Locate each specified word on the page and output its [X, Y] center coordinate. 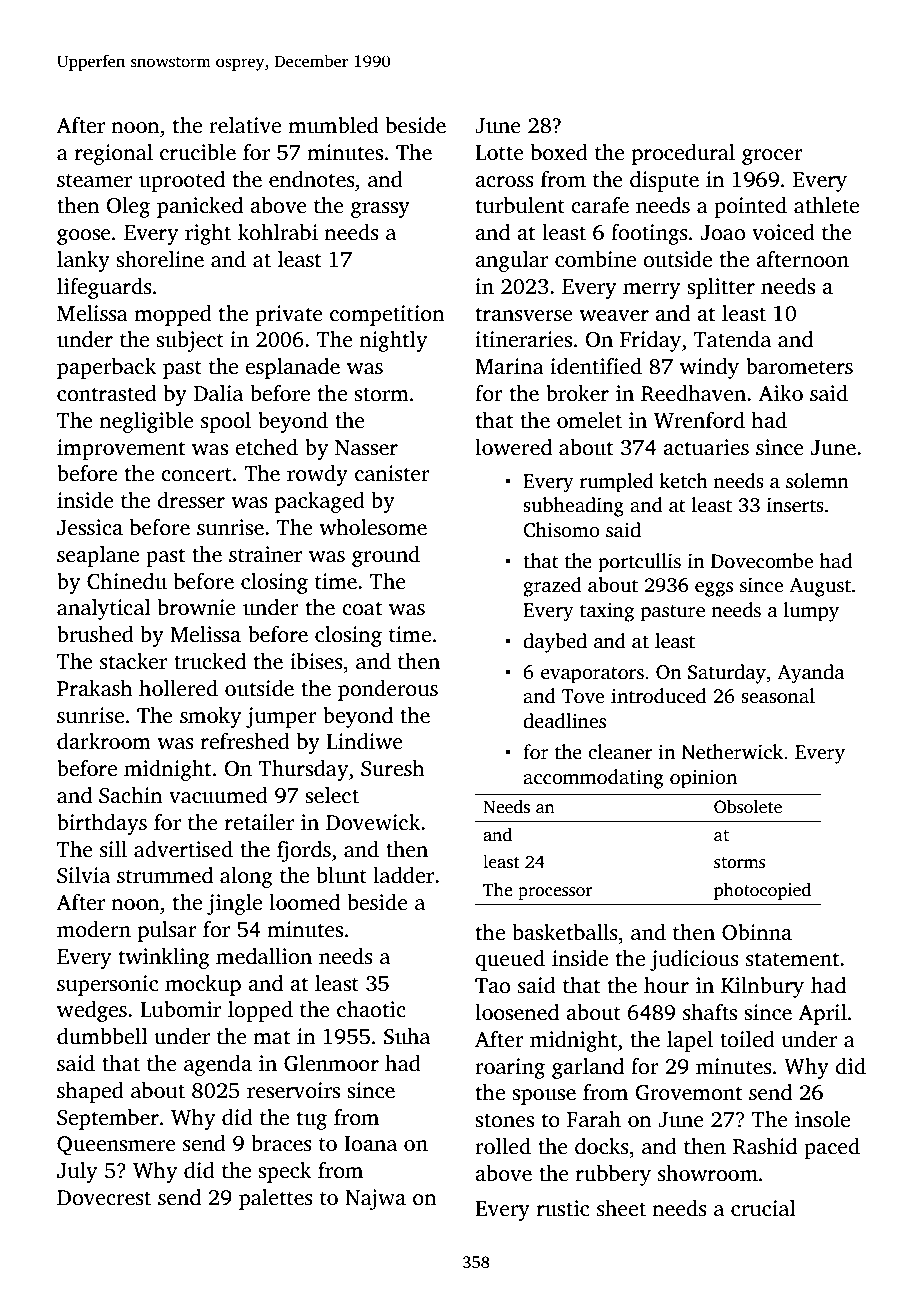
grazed [552, 587]
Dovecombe [762, 561]
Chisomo [561, 530]
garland [588, 1068]
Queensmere [116, 1145]
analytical [104, 609]
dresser [191, 500]
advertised [183, 849]
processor [555, 893]
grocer [772, 157]
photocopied [762, 891]
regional [114, 154]
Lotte [499, 153]
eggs [714, 589]
